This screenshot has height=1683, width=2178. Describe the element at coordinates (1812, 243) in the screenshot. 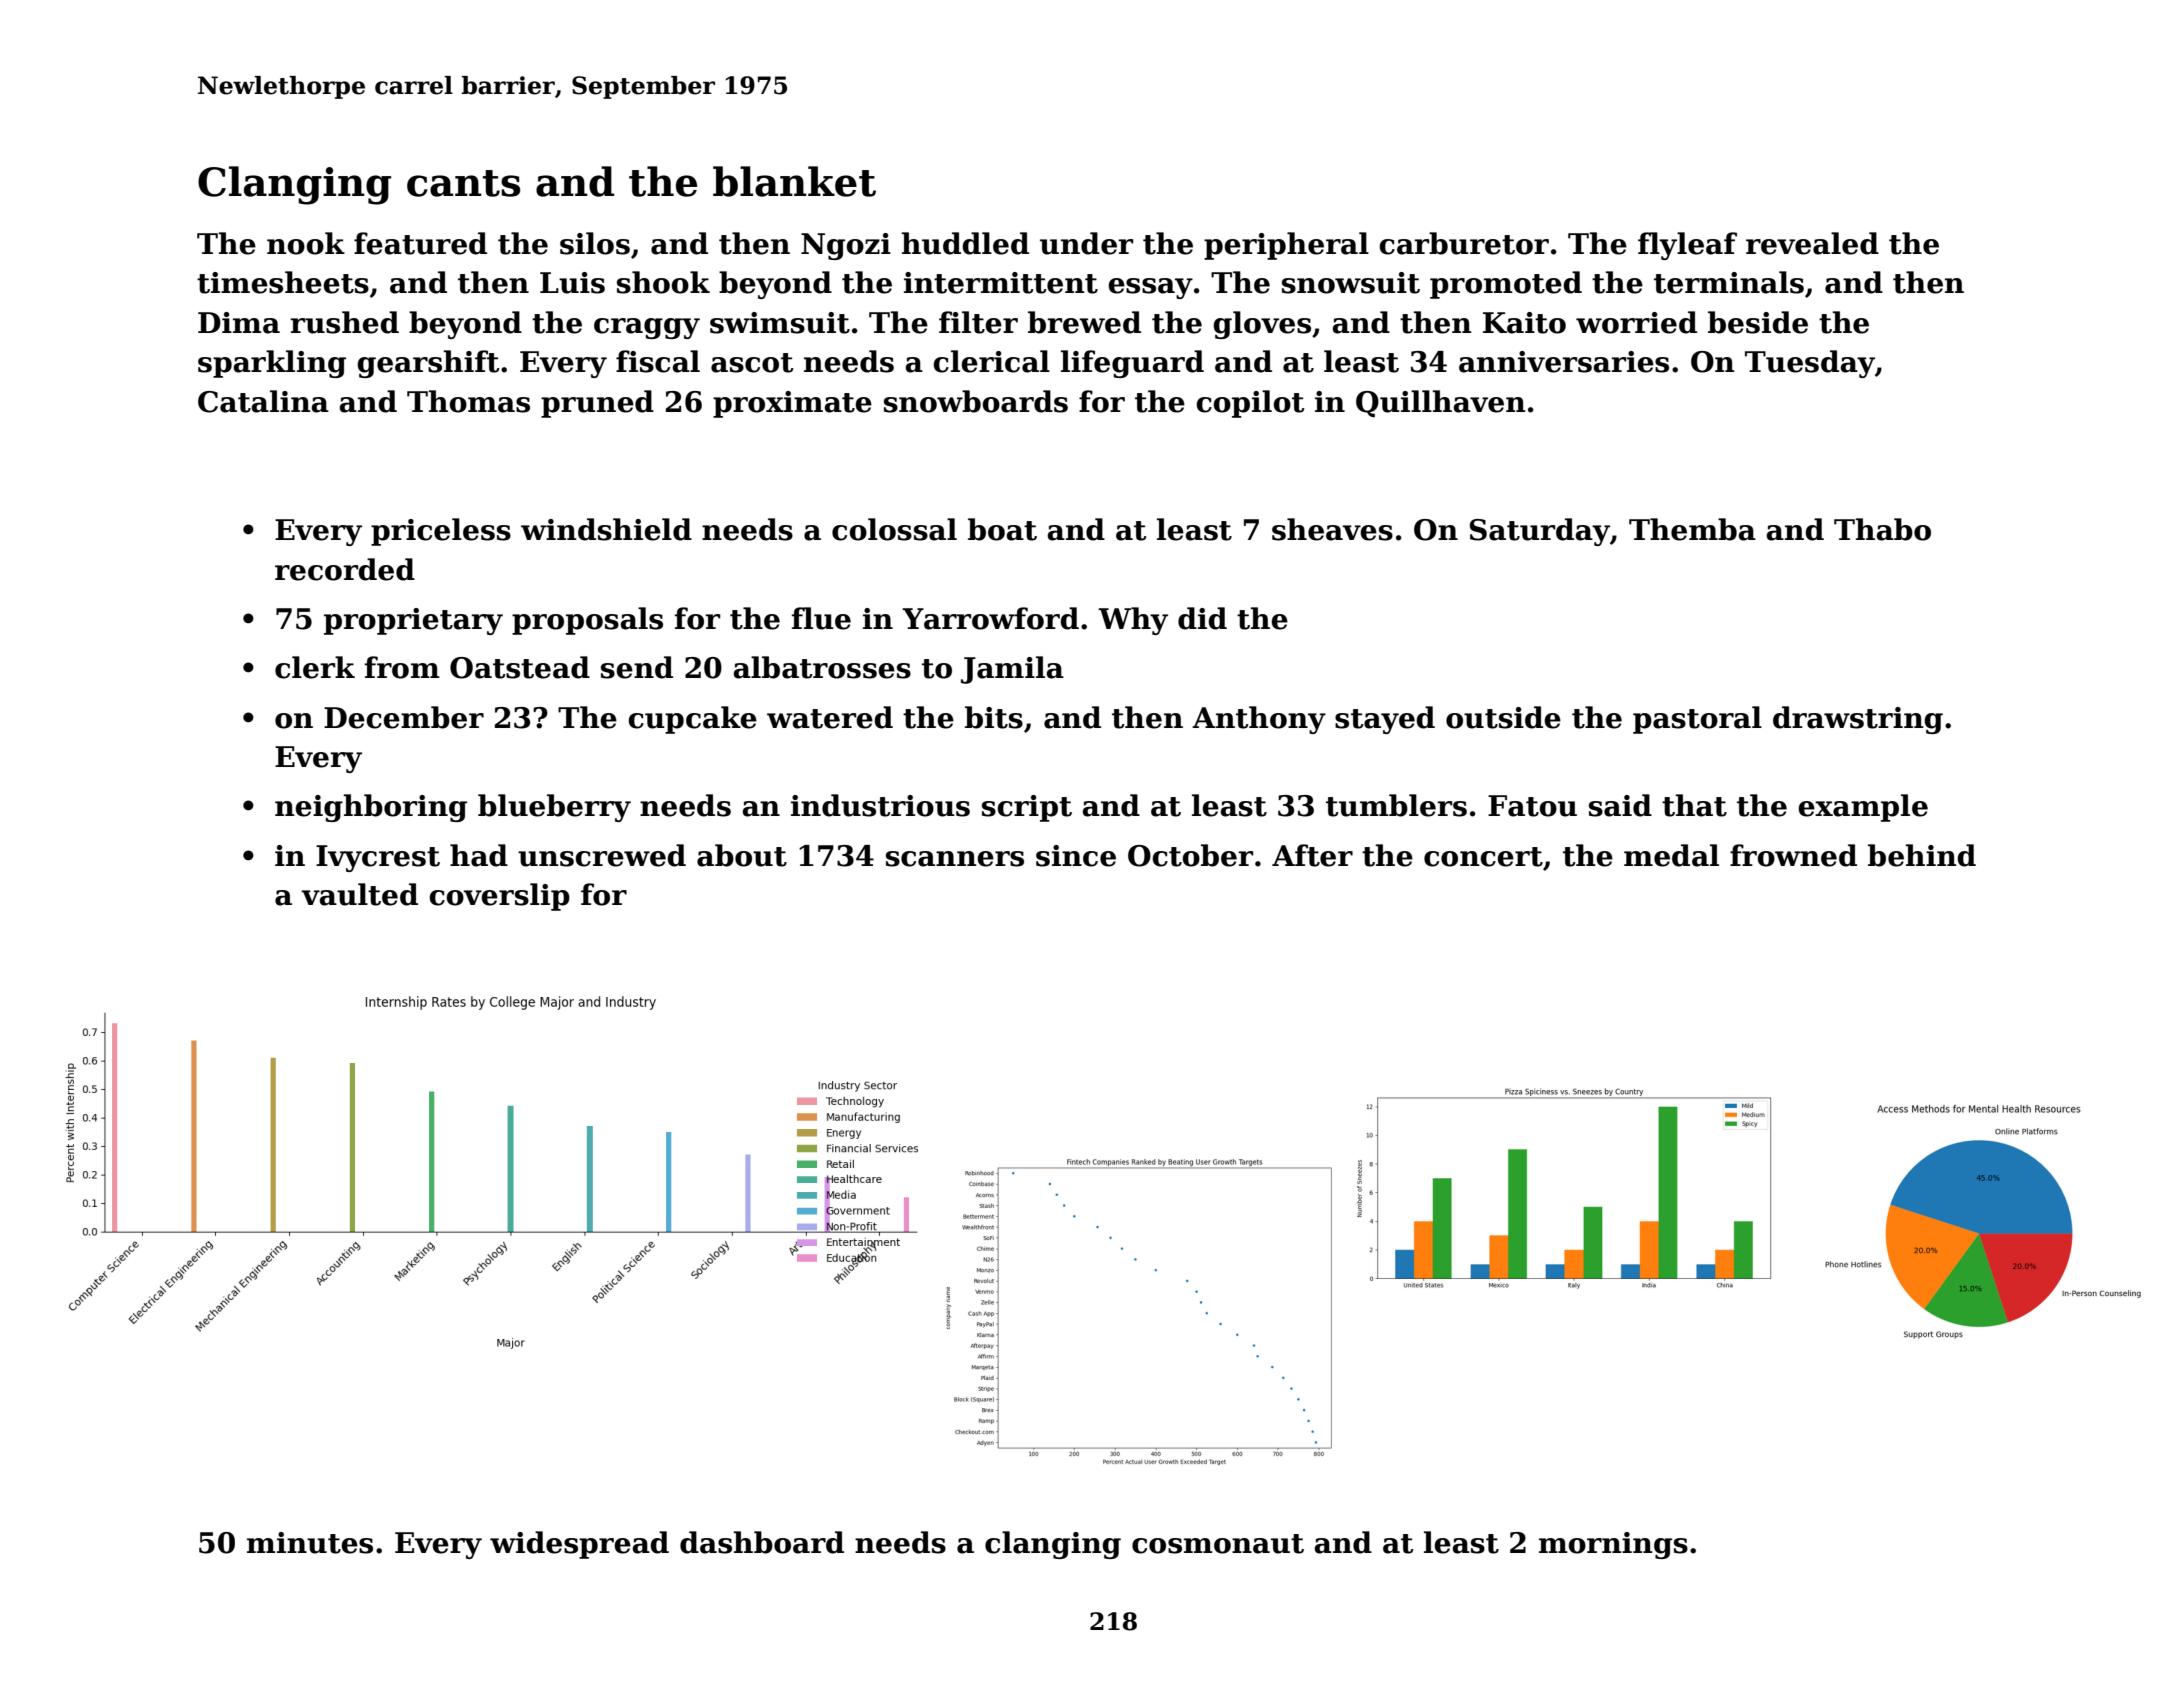

I see `revealed` at that location.
